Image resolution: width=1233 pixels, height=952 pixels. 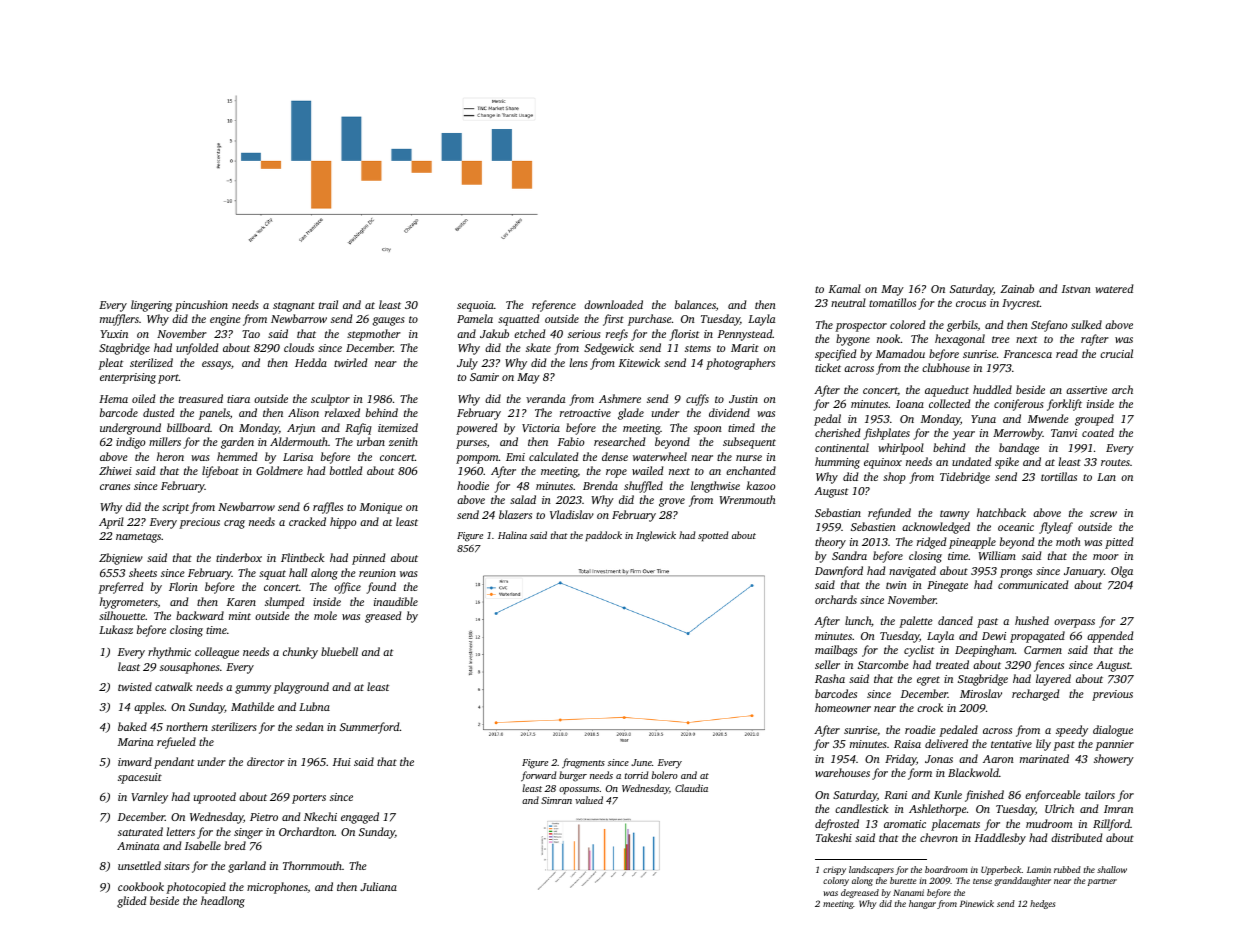 I want to click on letters, so click(x=181, y=831).
